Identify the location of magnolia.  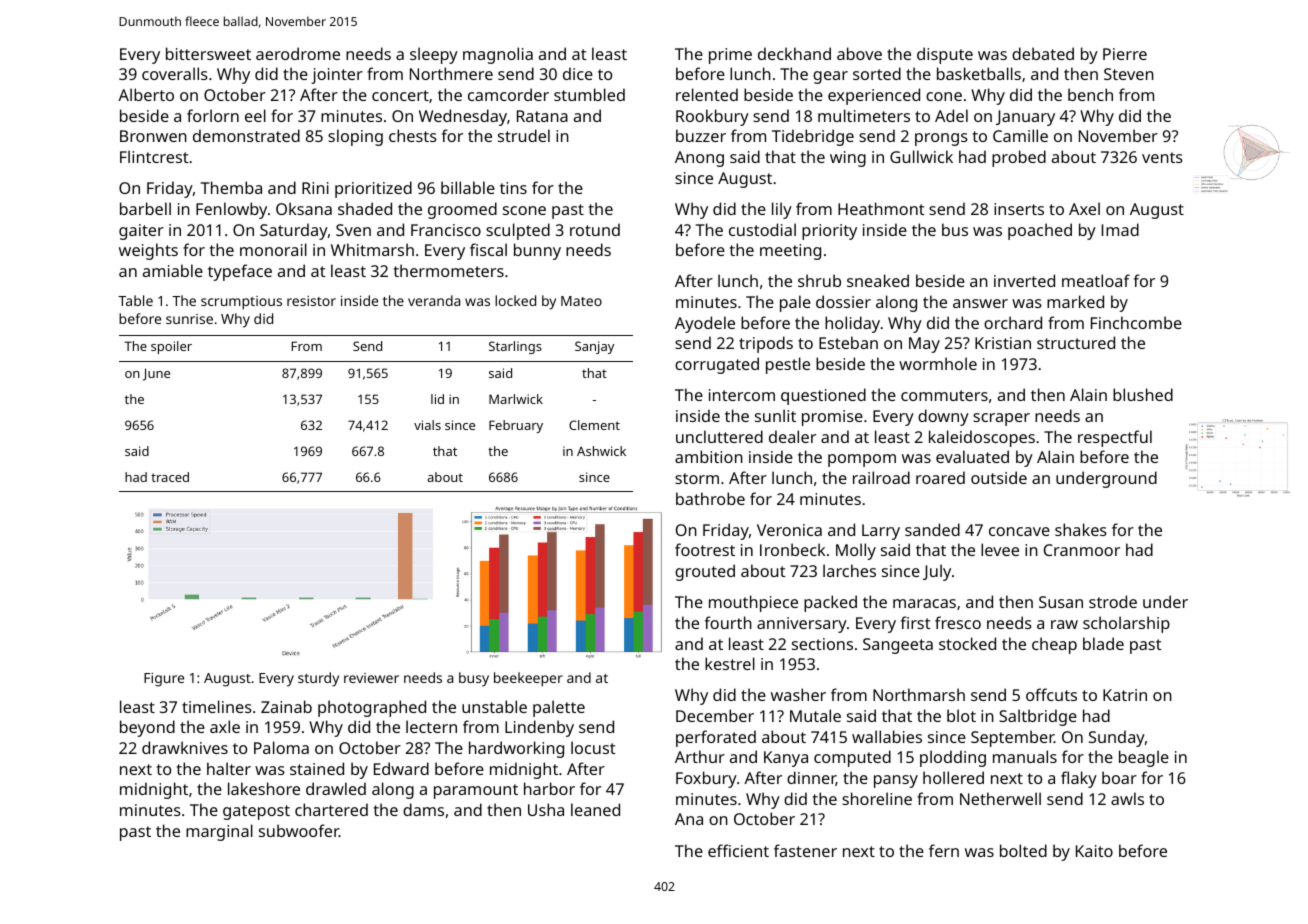
(498, 55).
